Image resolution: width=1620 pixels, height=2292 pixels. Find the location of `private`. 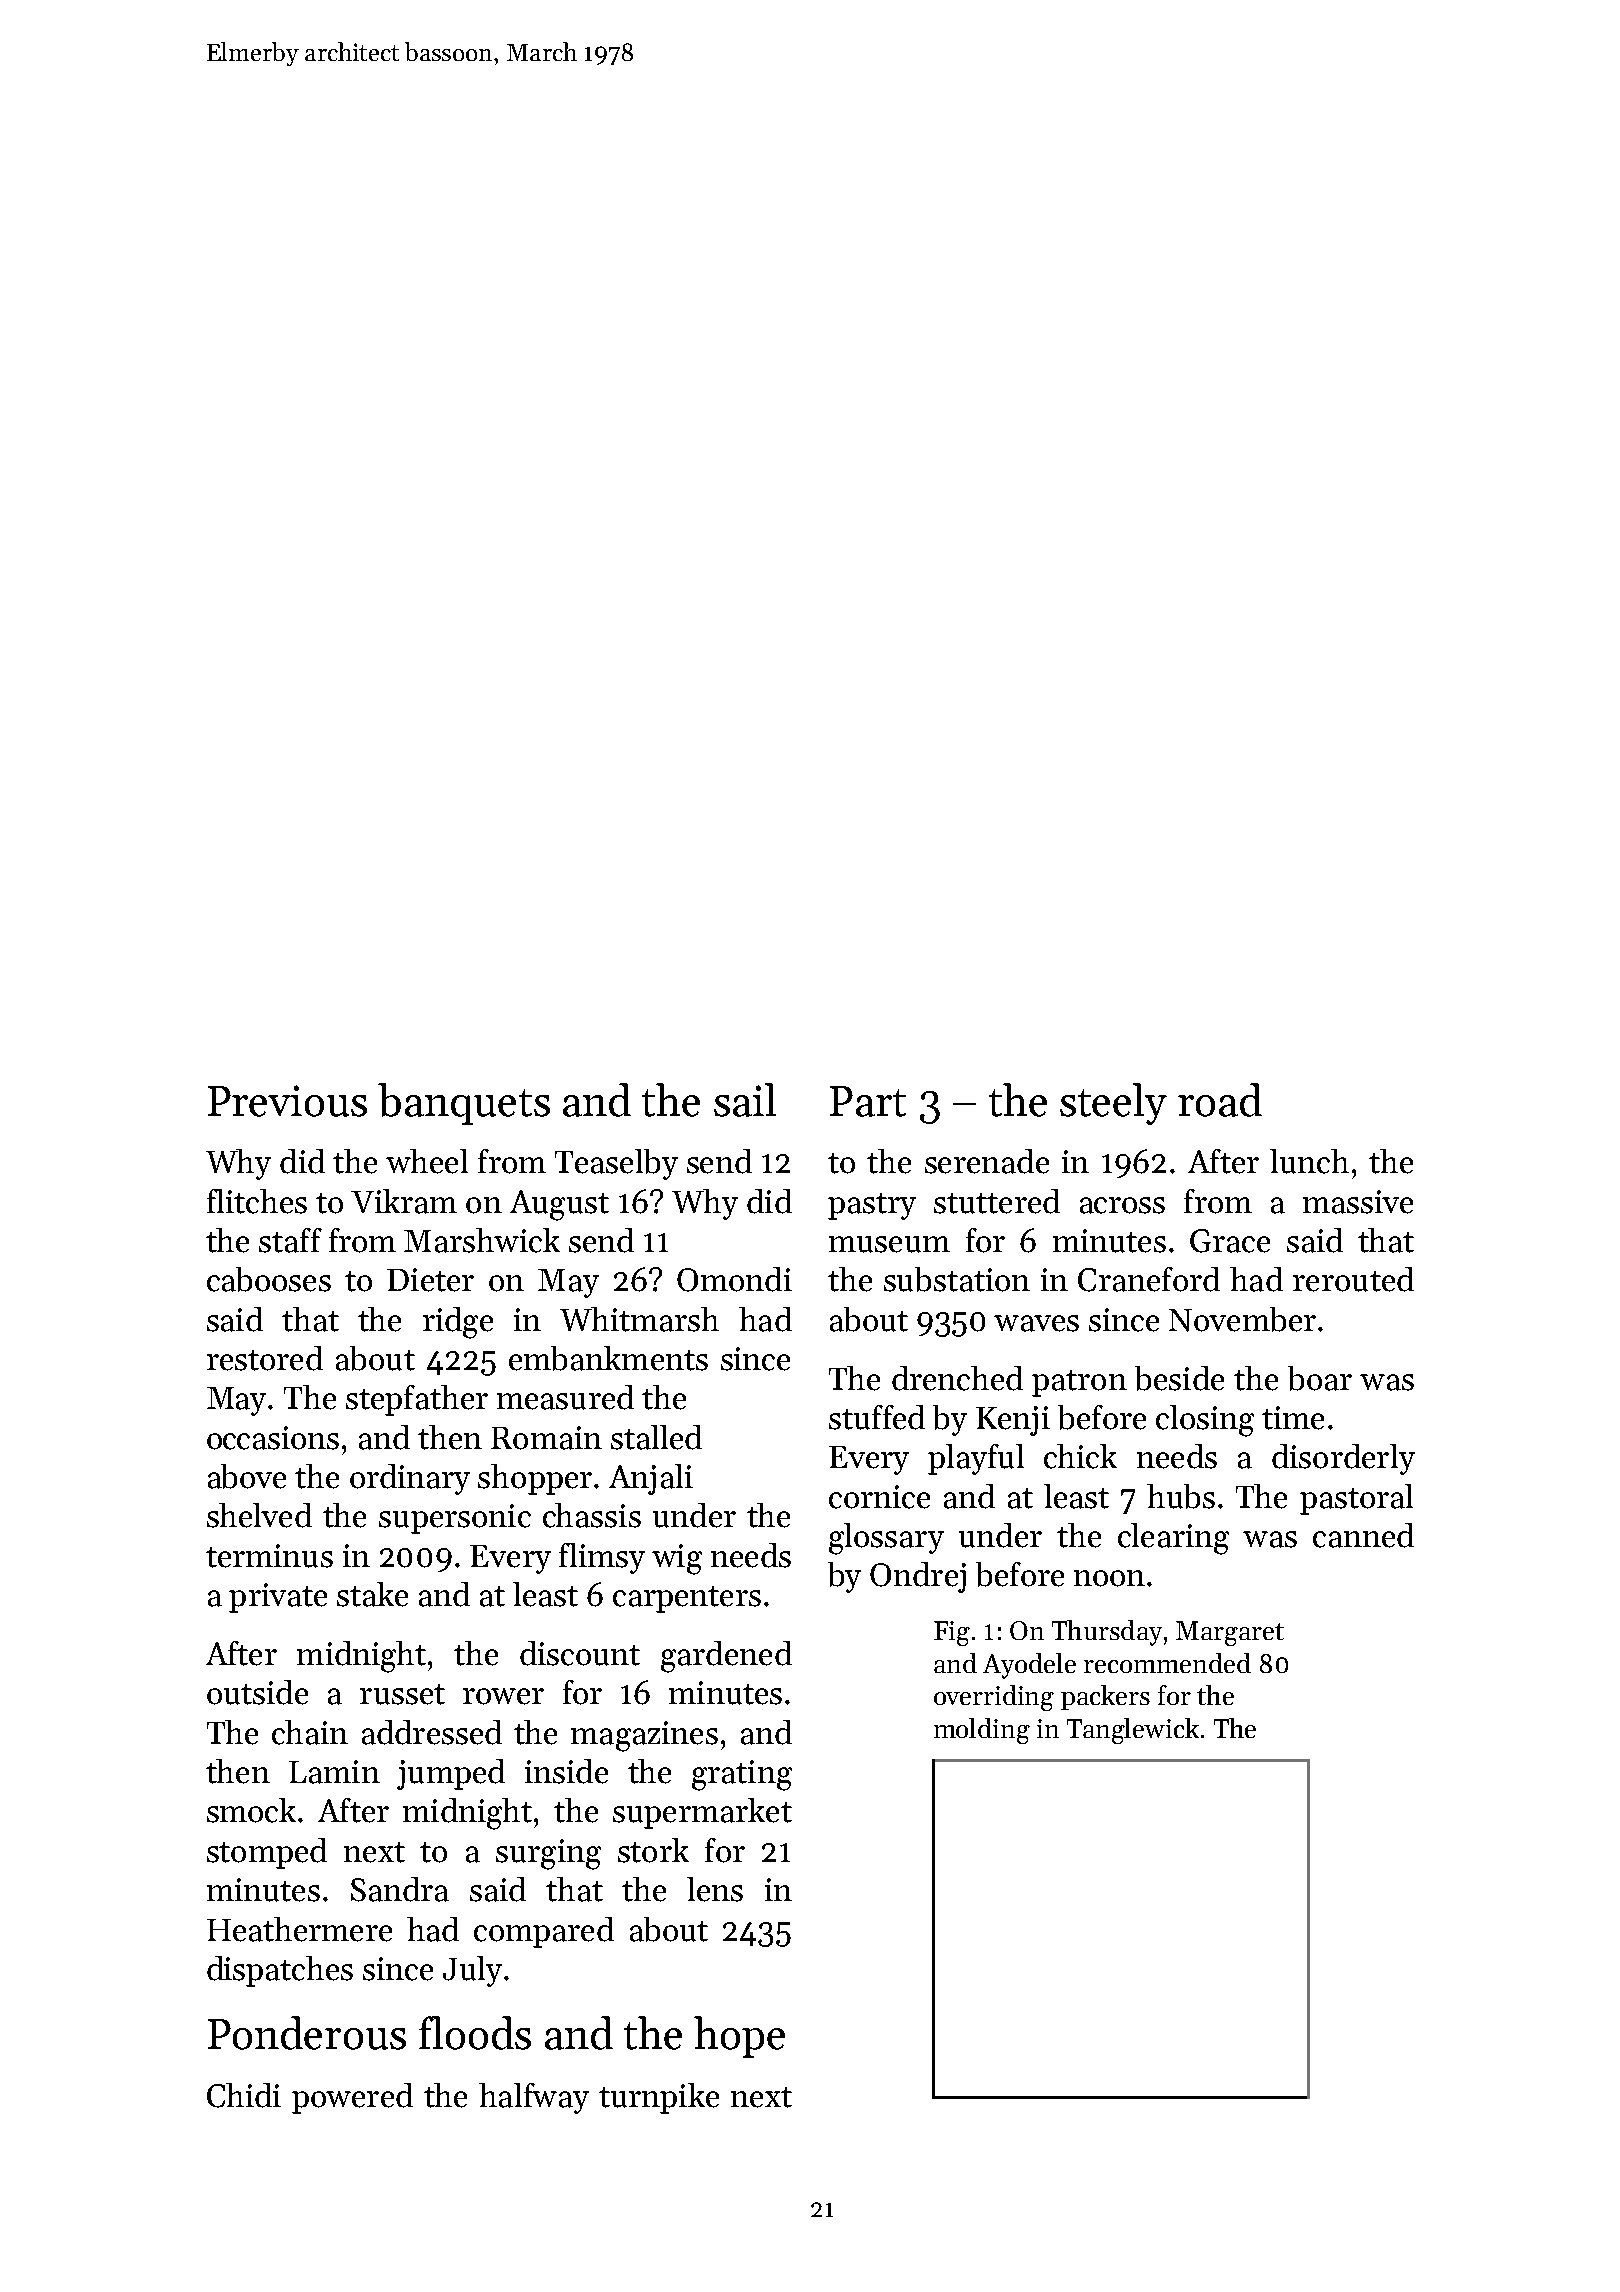

private is located at coordinates (278, 1598).
